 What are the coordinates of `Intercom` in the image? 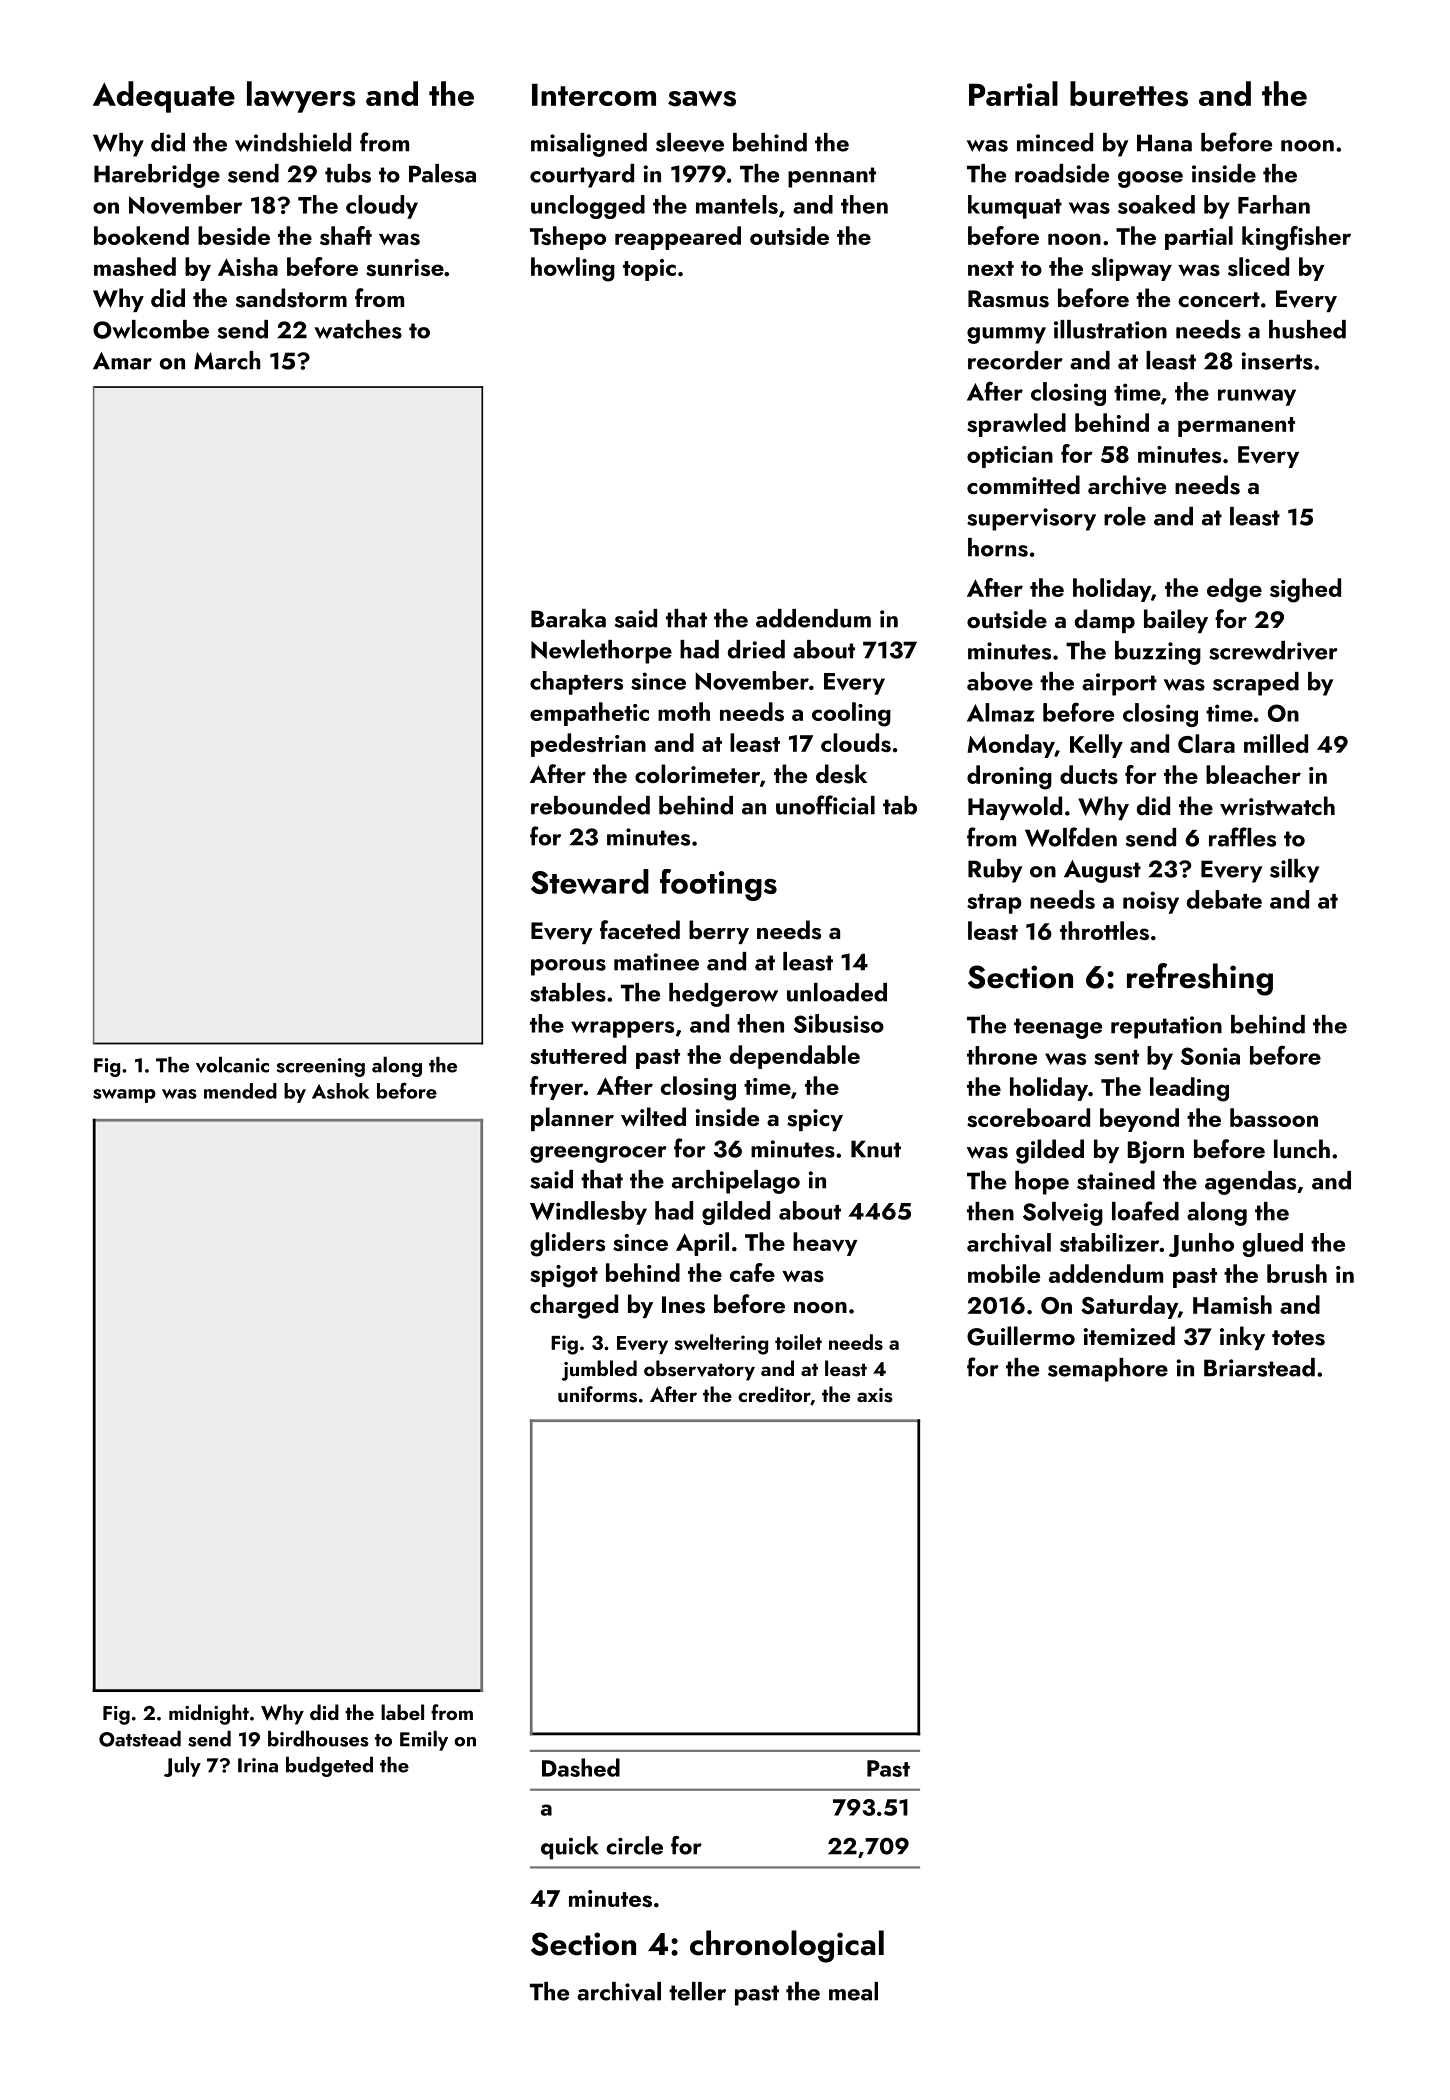 It's located at (594, 95).
